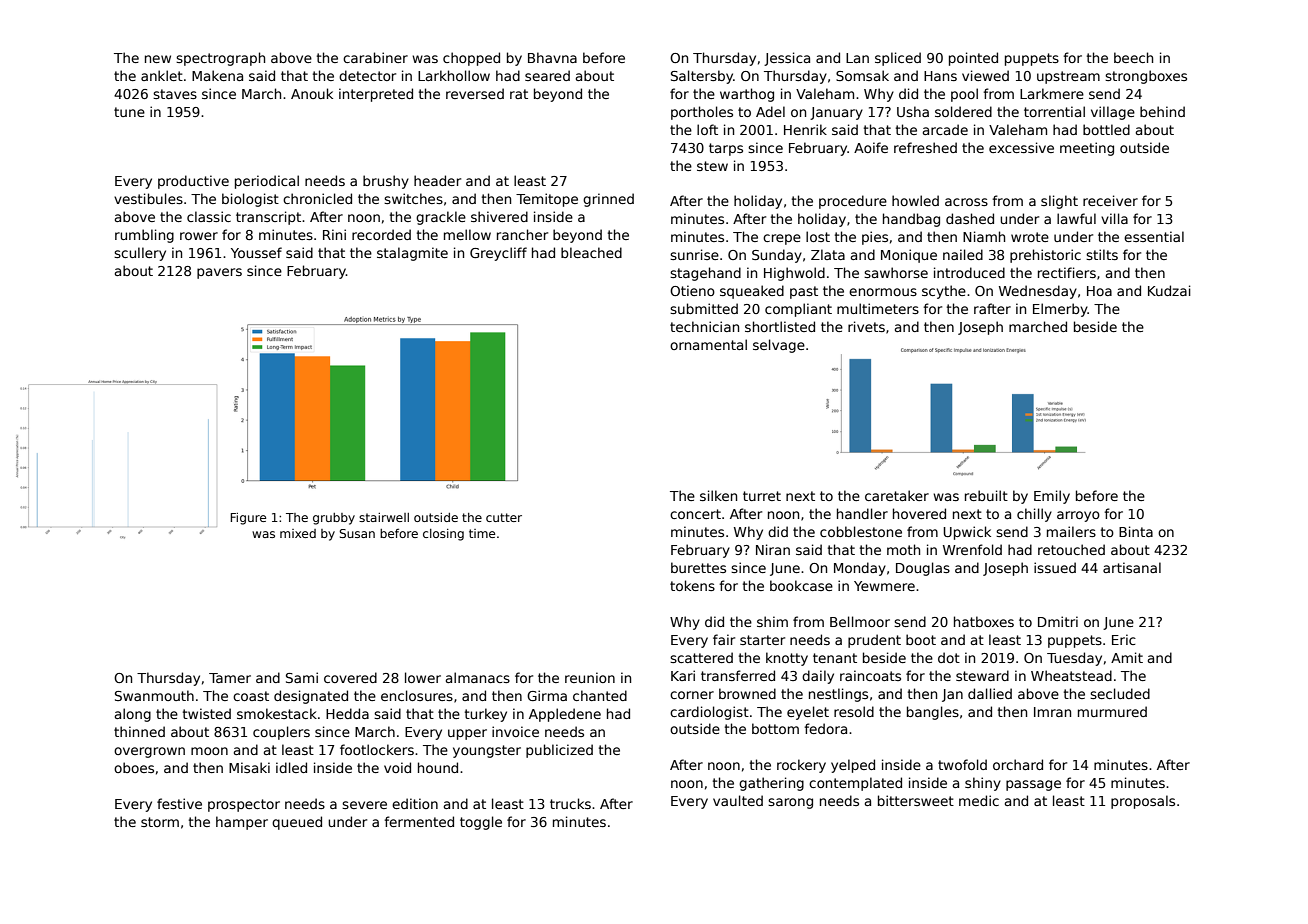  Describe the element at coordinates (248, 519) in the screenshot. I see `Figure` at that location.
